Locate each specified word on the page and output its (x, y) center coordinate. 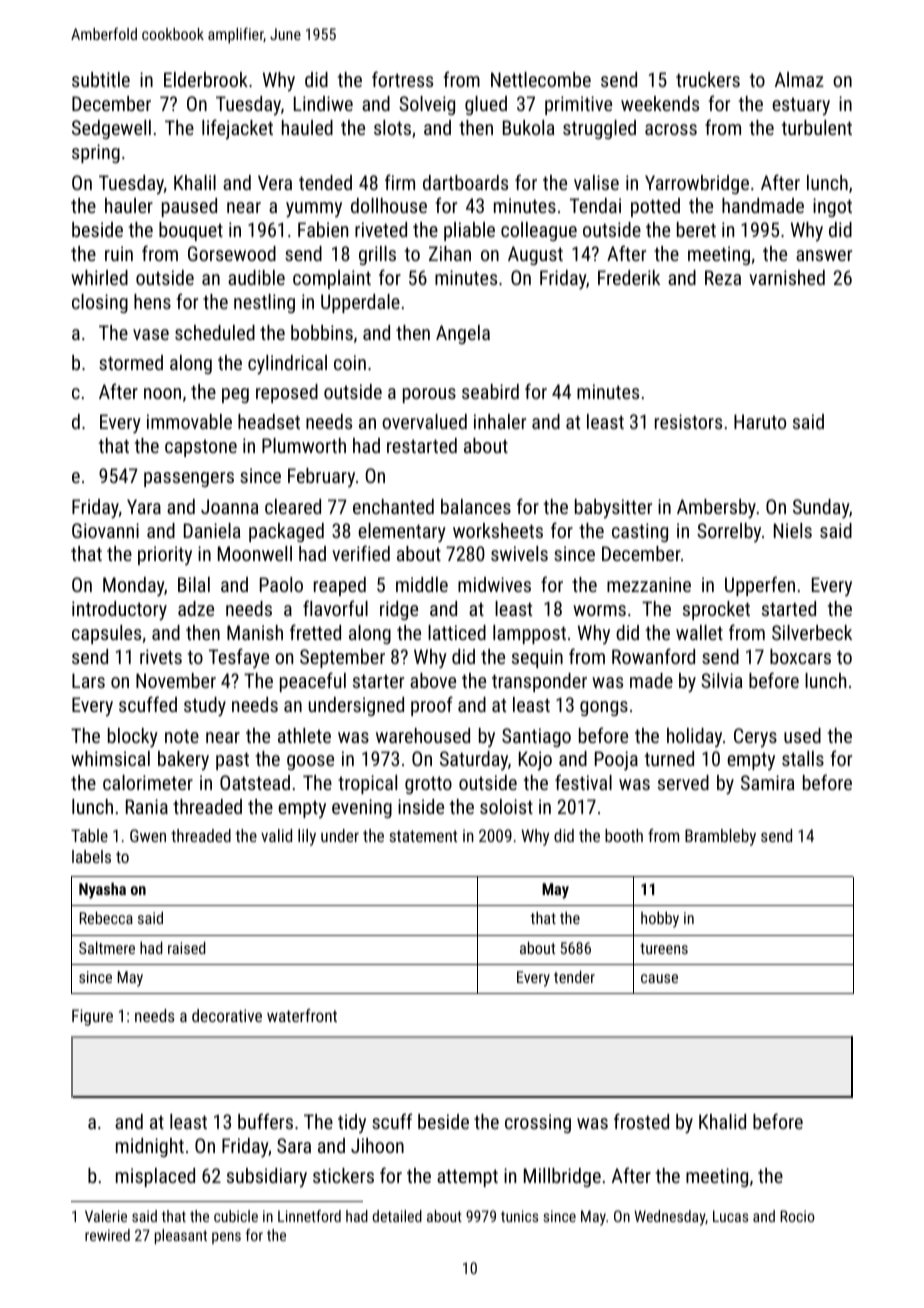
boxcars (800, 656)
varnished (787, 277)
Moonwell (255, 553)
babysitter (613, 509)
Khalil (195, 182)
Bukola (529, 127)
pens (226, 1238)
